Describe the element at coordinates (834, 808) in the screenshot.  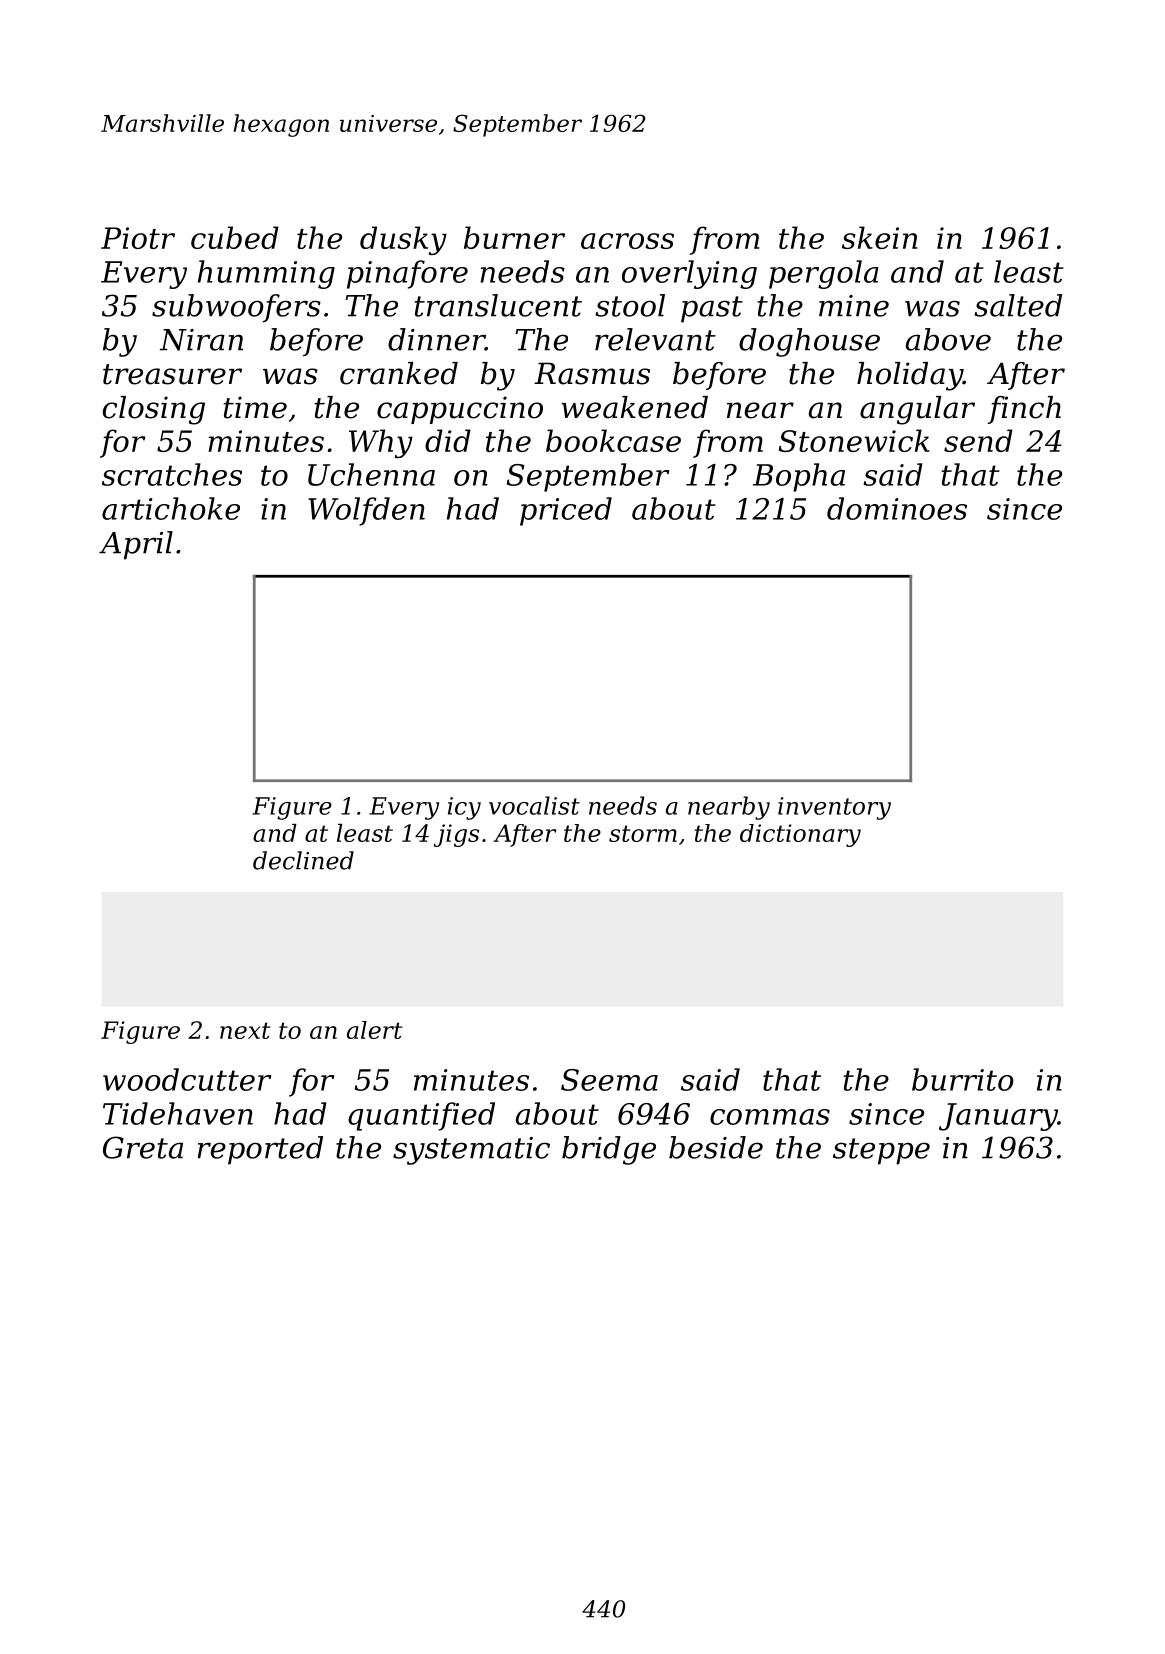
I see `inventory` at that location.
